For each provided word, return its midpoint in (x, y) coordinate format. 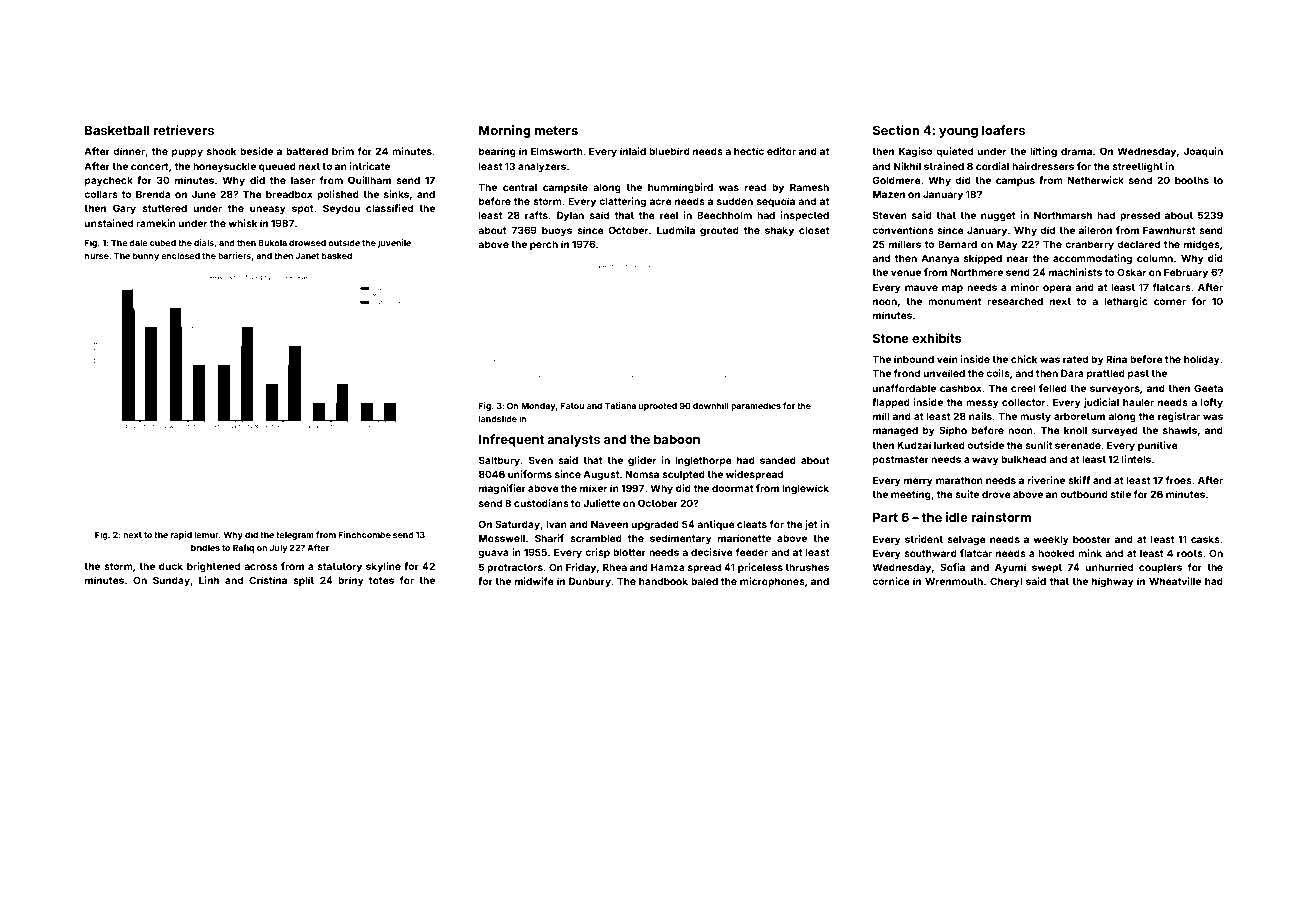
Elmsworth (557, 151)
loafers (1003, 130)
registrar (1179, 417)
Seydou (341, 209)
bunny (146, 256)
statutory (339, 567)
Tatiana (620, 405)
